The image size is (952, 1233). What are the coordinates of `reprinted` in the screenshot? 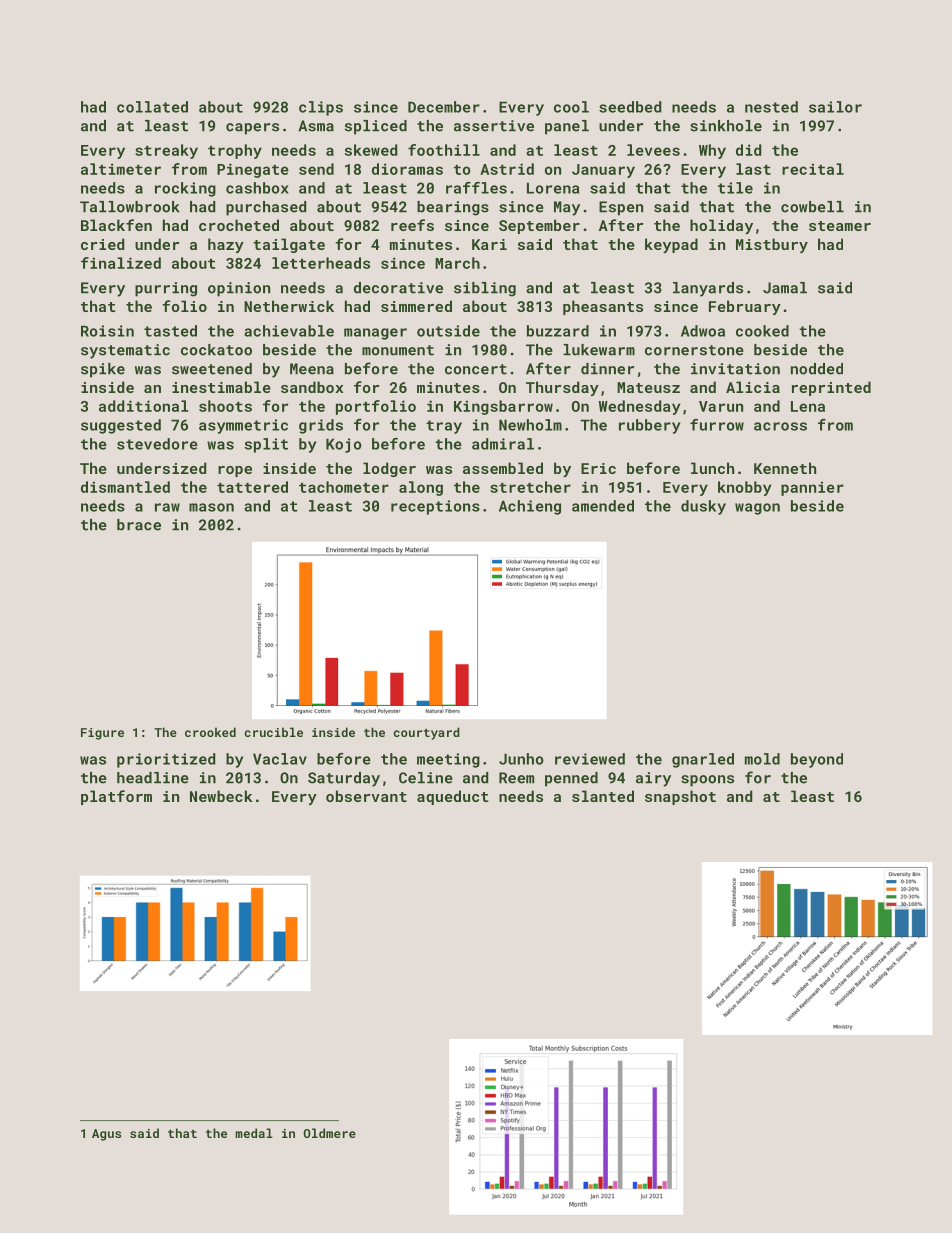 It's located at (831, 388).
